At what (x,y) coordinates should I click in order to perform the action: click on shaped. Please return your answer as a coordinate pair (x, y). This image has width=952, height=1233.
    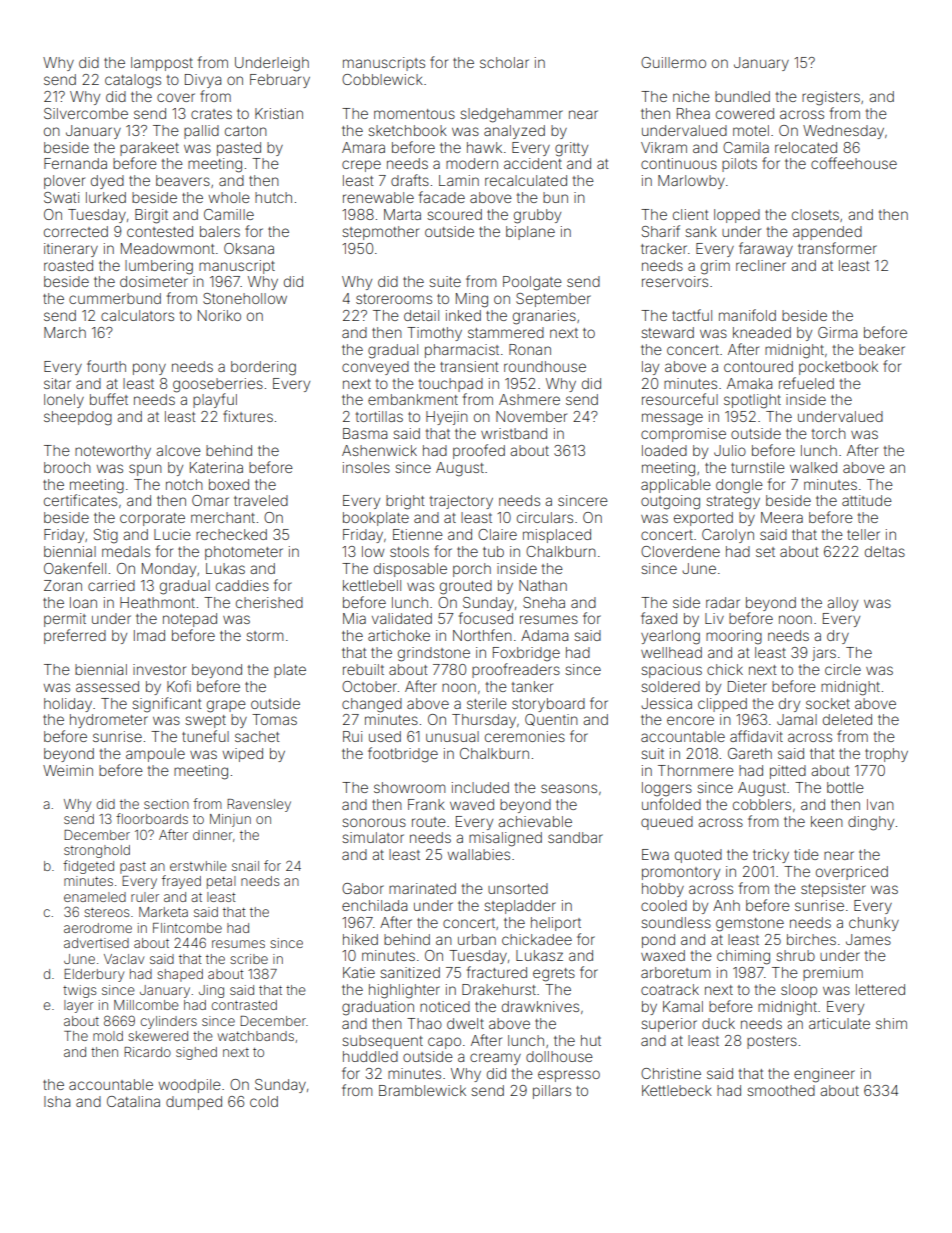
    Looking at the image, I should click on (180, 975).
